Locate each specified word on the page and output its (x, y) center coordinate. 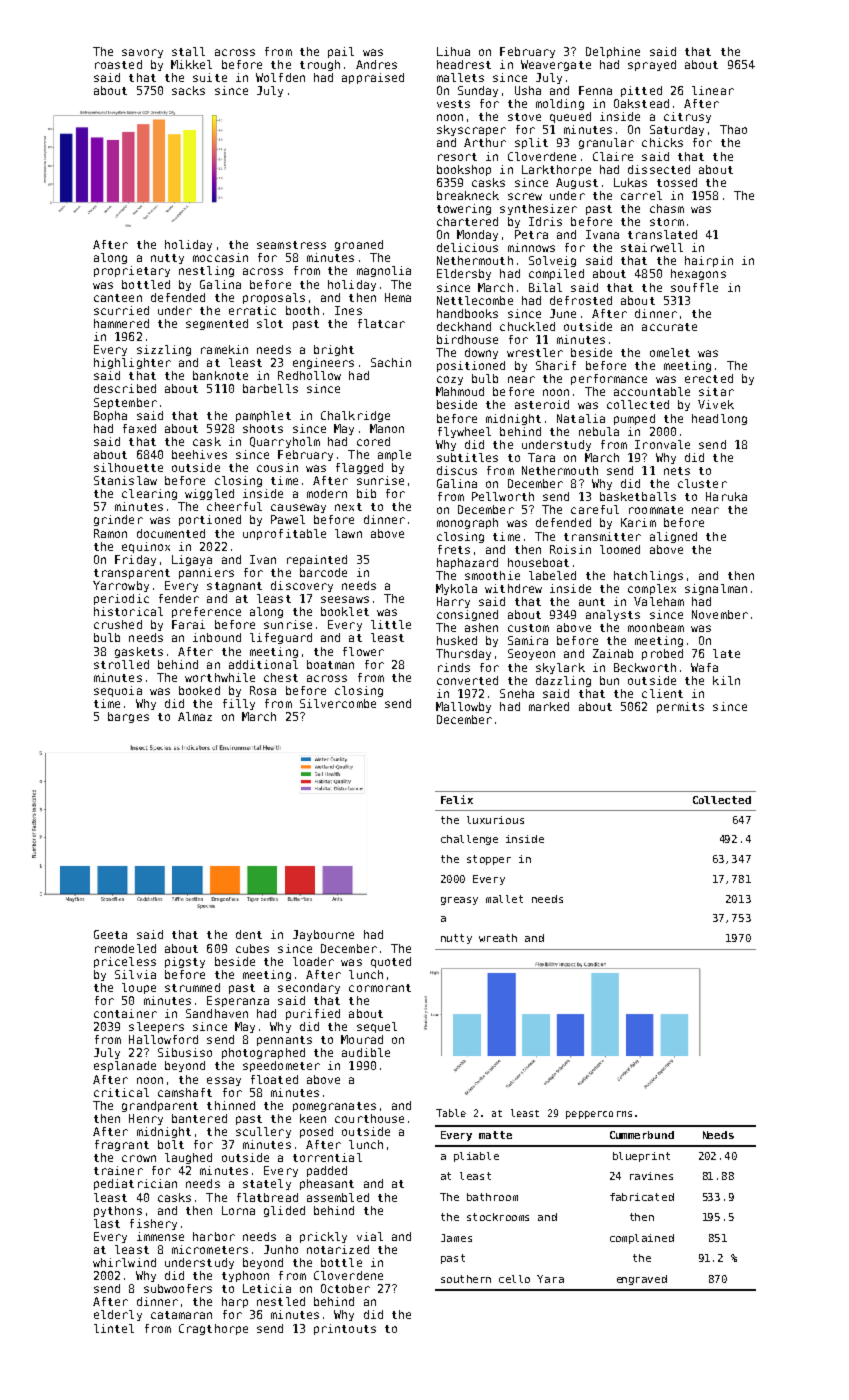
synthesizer (538, 209)
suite (210, 77)
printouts (345, 1329)
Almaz (195, 716)
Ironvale (662, 444)
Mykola (456, 589)
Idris (545, 221)
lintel (114, 1328)
